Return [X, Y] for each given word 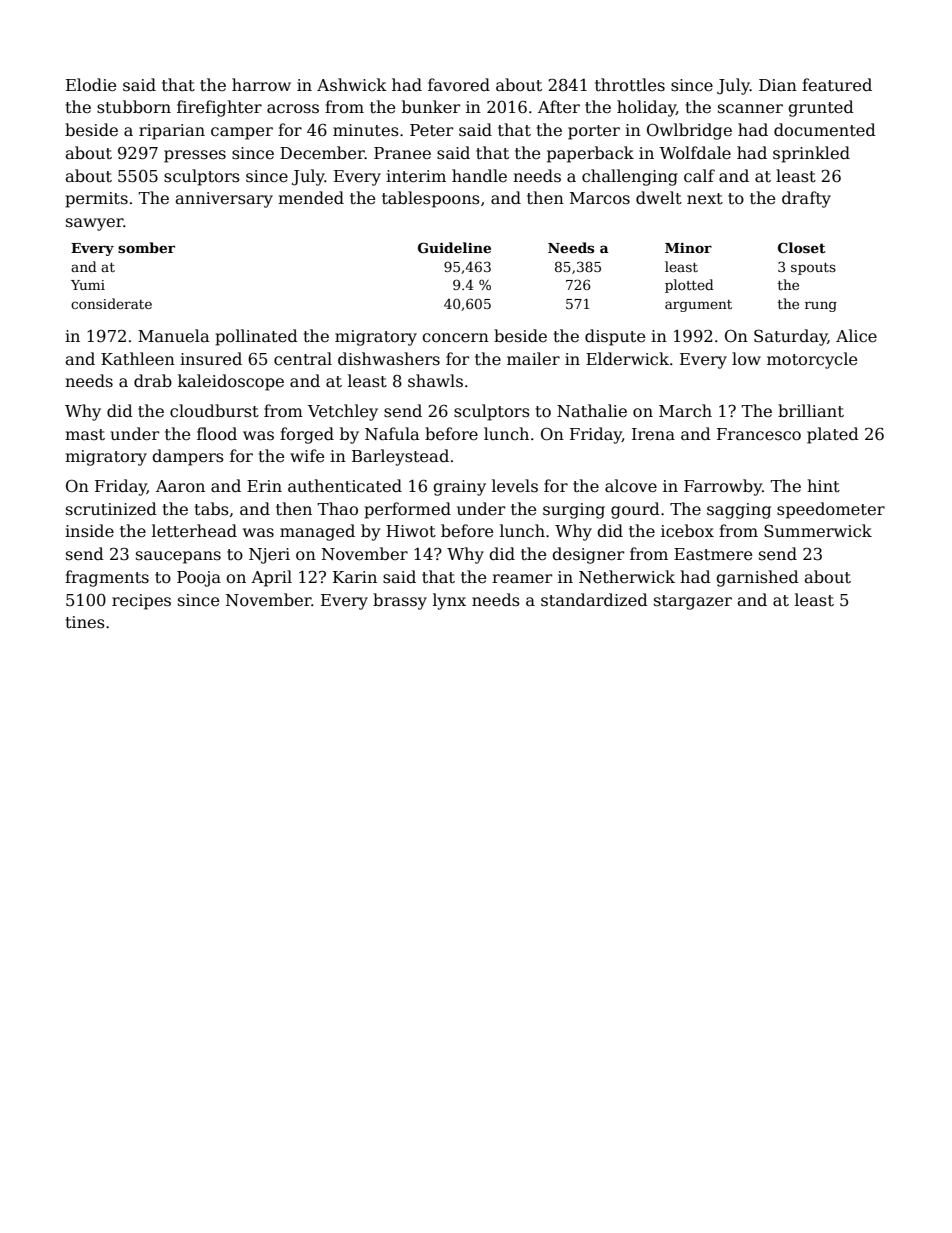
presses [195, 156]
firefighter [219, 108]
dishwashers [389, 359]
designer [588, 555]
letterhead [194, 531]
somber [146, 247]
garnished [757, 578]
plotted [689, 286]
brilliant [811, 411]
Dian [778, 85]
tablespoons [431, 199]
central [303, 359]
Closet [802, 247]
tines [85, 622]
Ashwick [352, 85]
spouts [813, 269]
